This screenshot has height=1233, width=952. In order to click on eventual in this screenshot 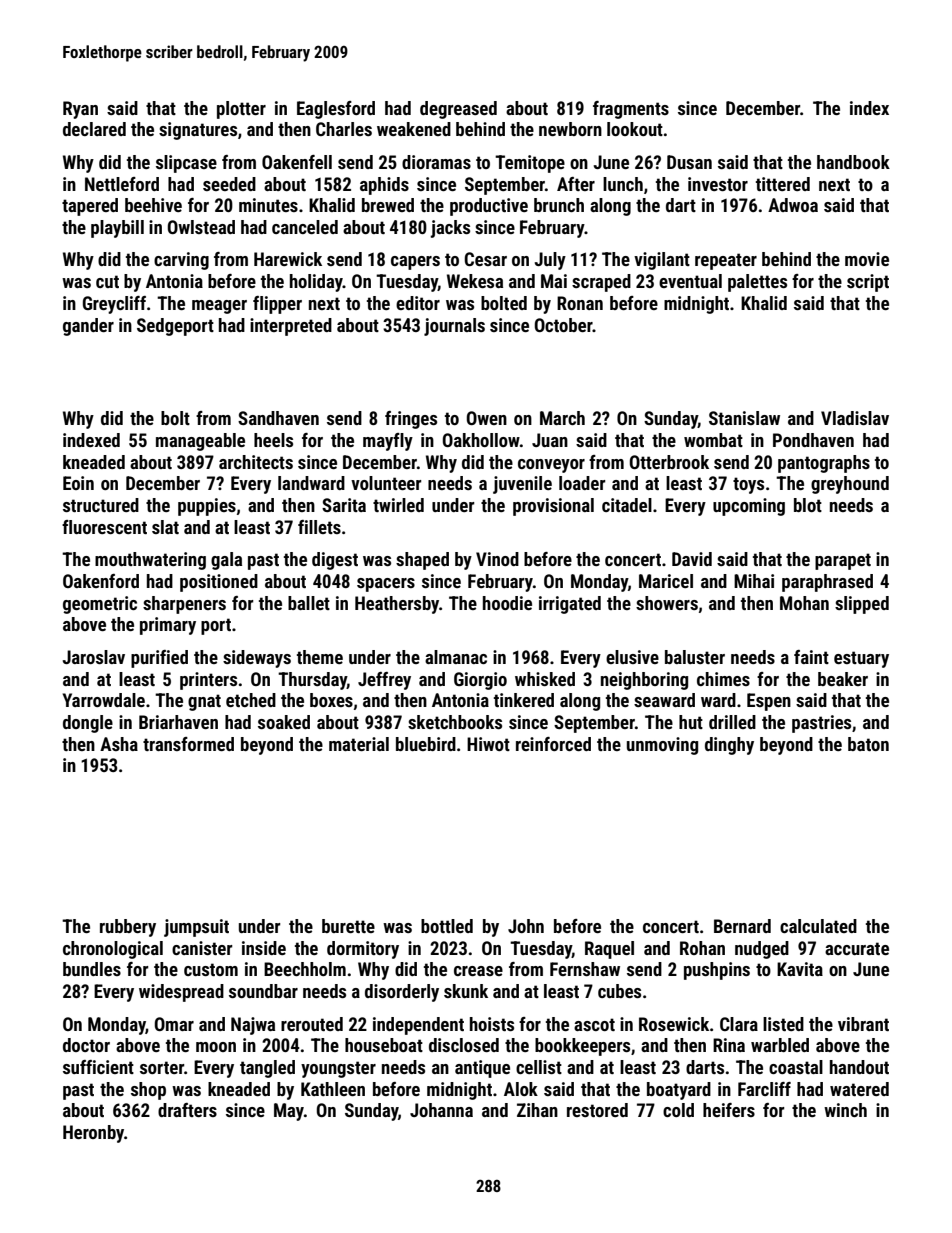, I will do `click(690, 281)`.
